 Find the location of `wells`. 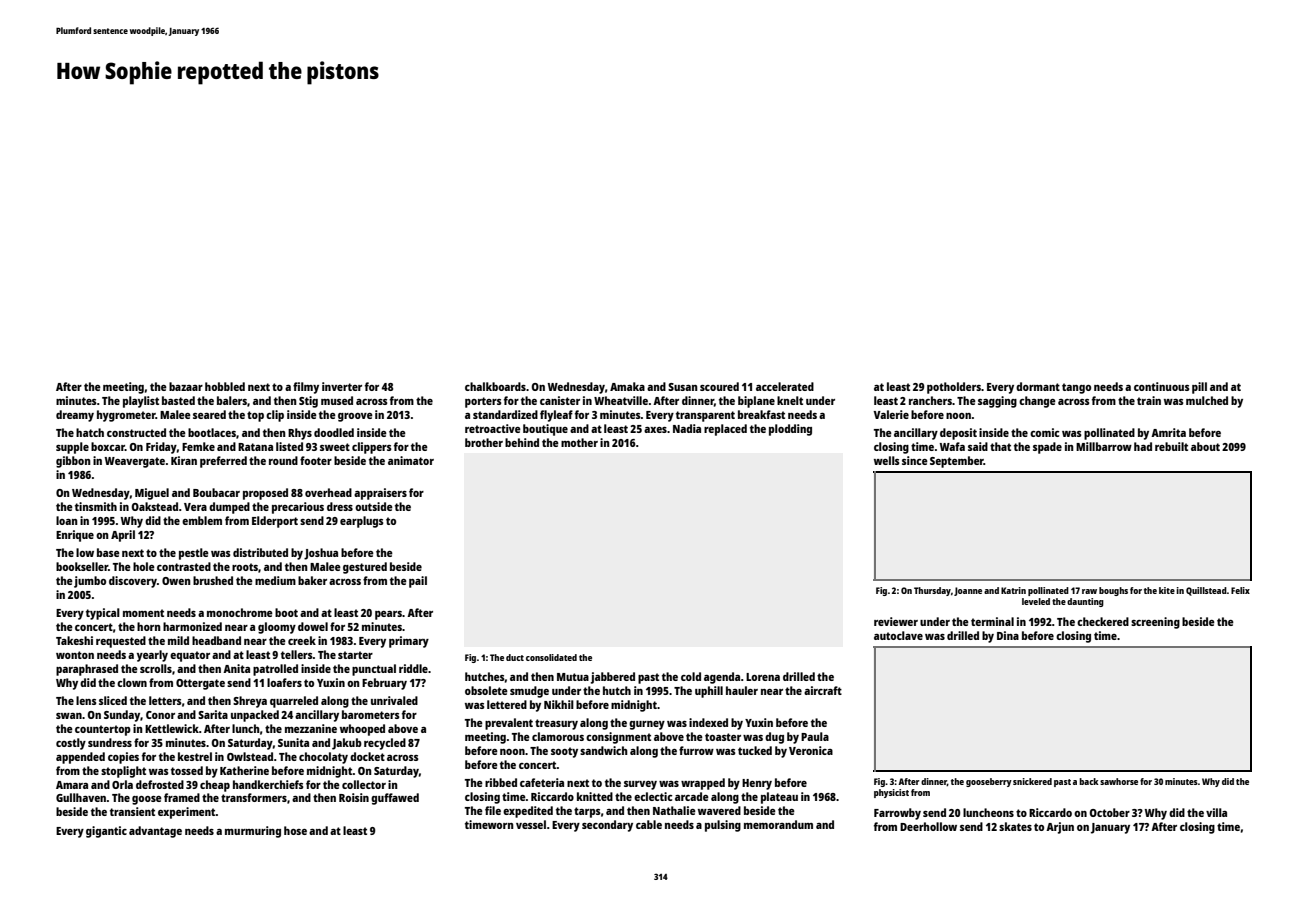

wells is located at coordinates (887, 460).
